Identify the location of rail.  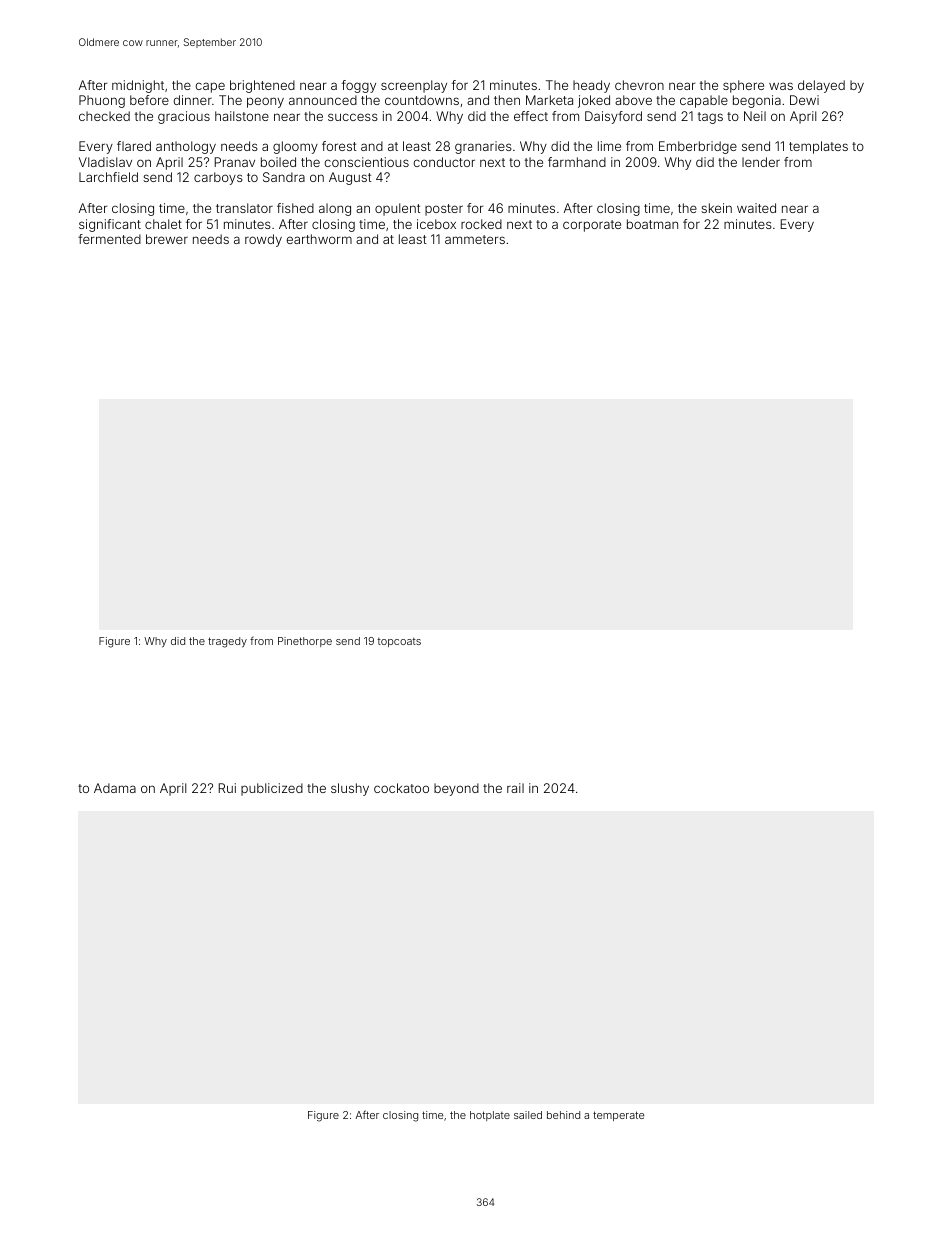
(515, 788).
